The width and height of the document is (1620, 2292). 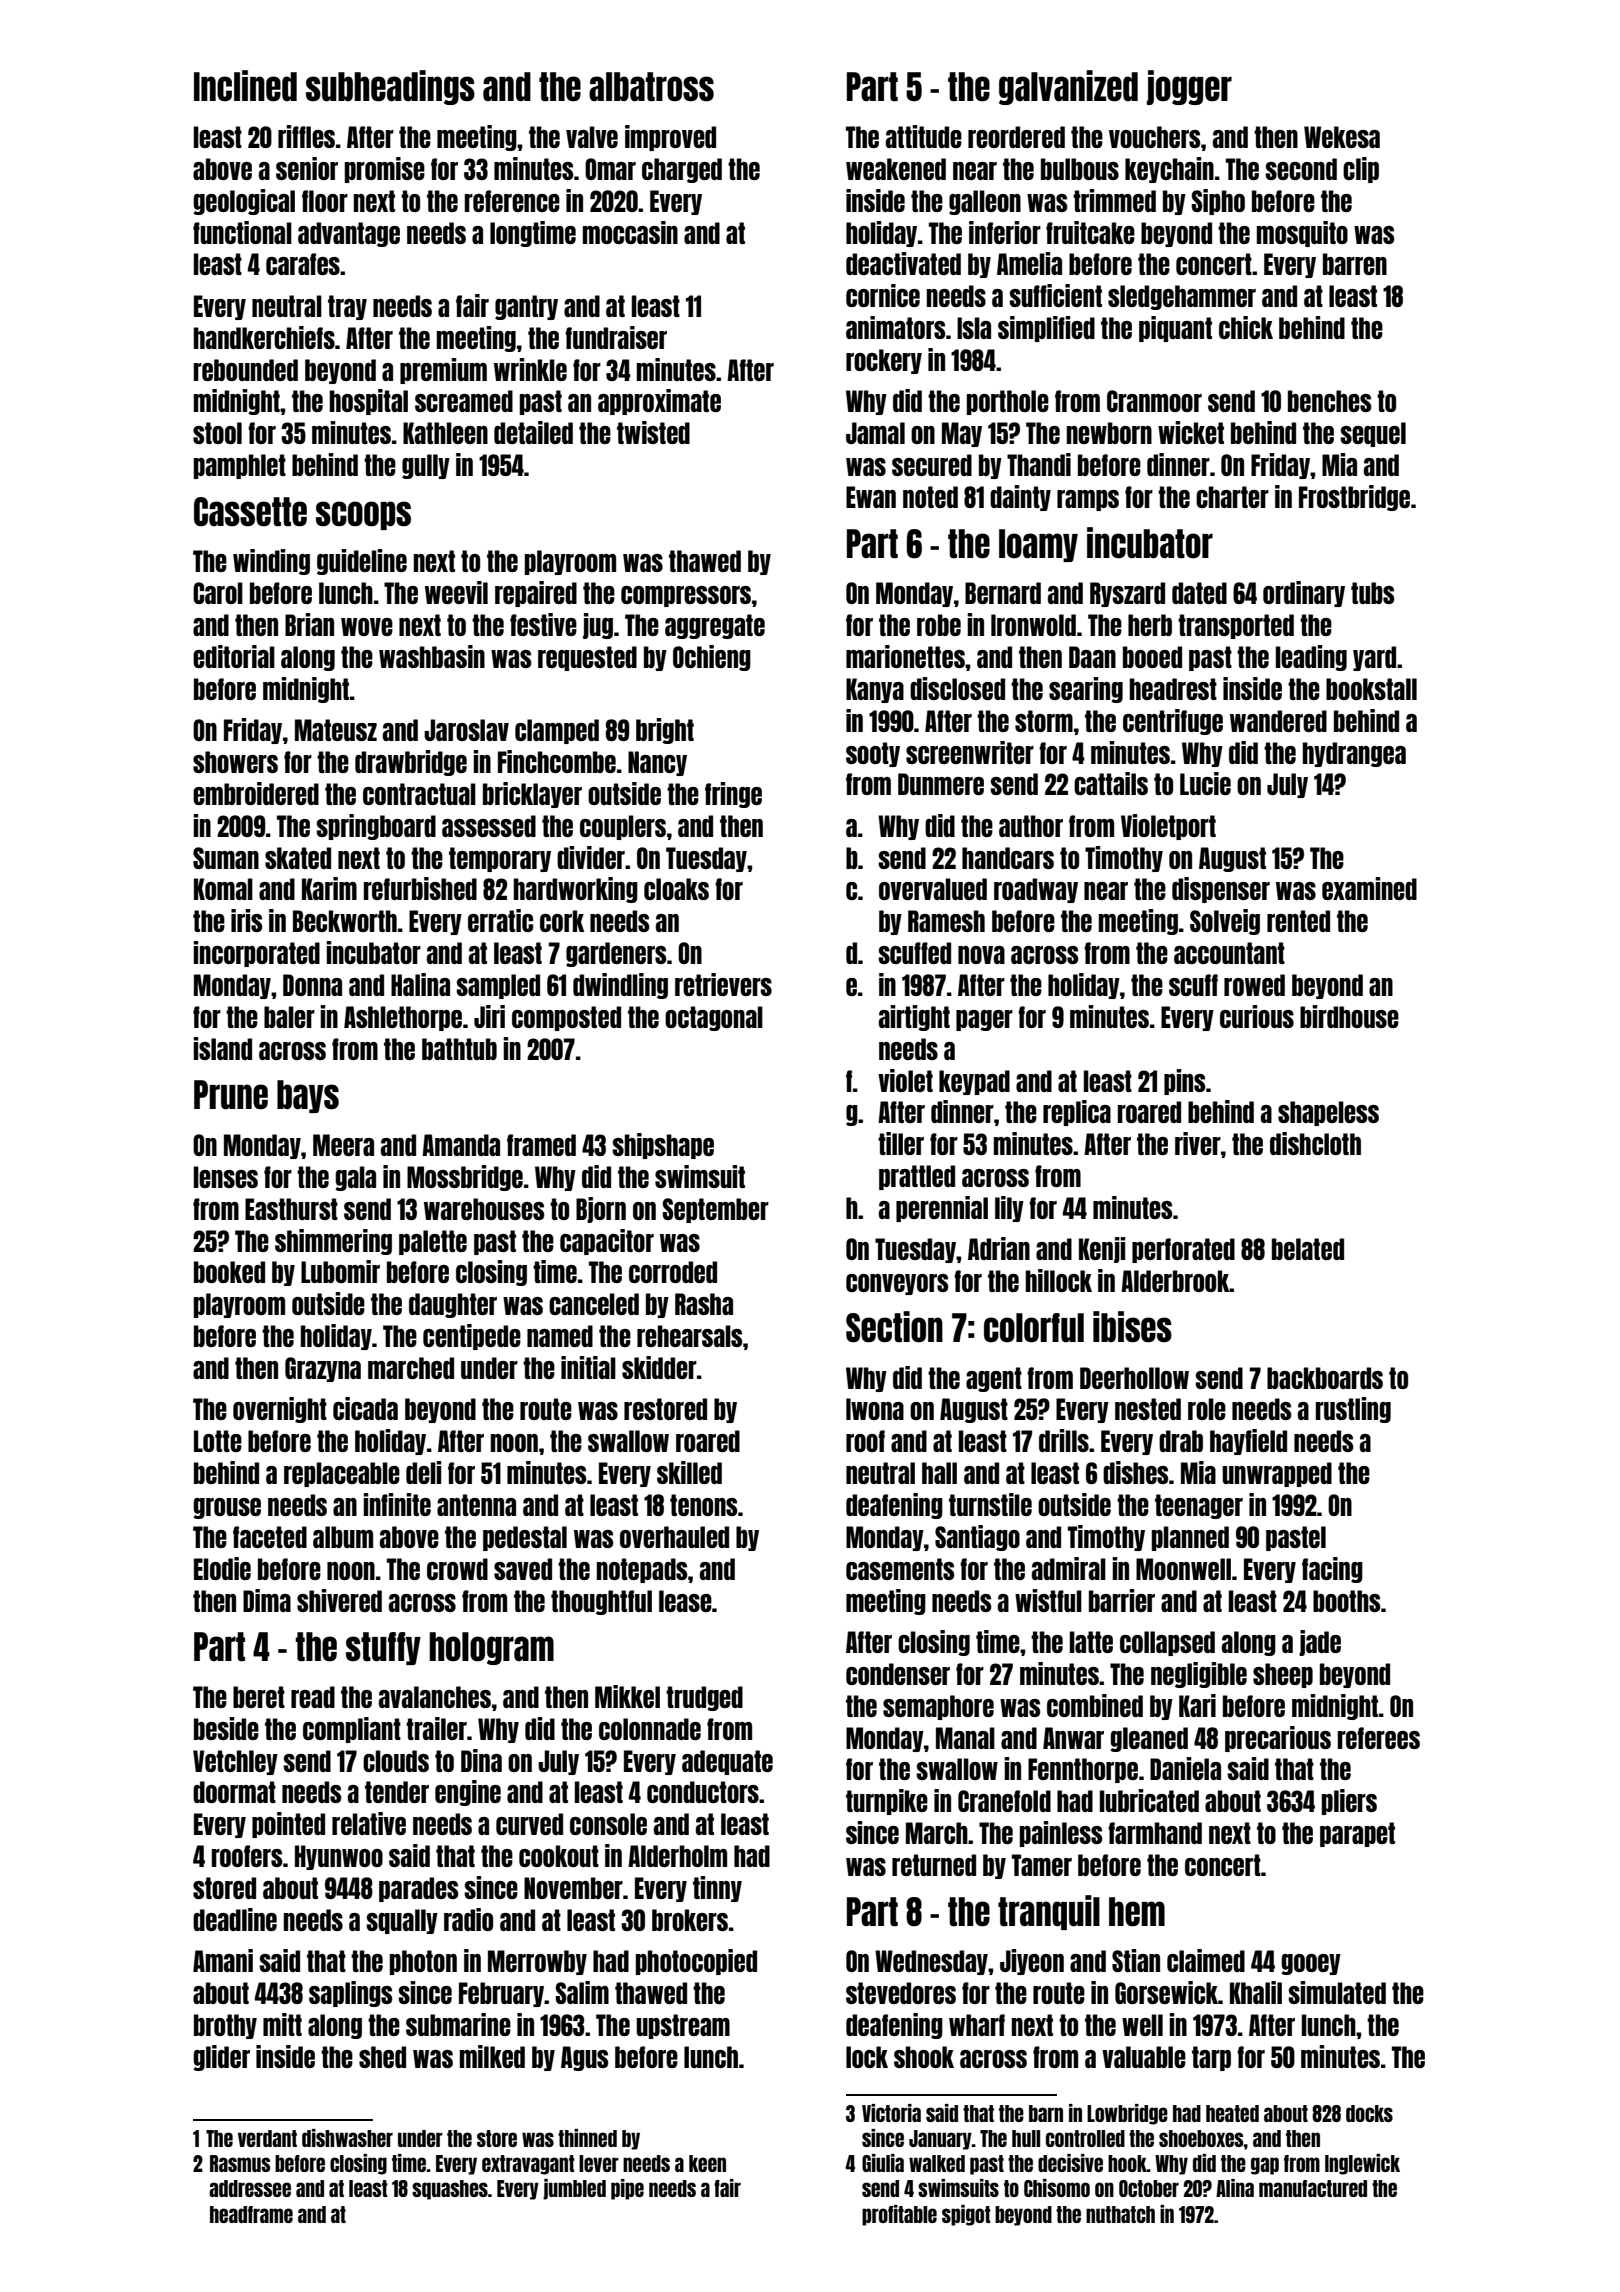 What do you see at coordinates (627, 2189) in the document?
I see `pipe` at bounding box center [627, 2189].
